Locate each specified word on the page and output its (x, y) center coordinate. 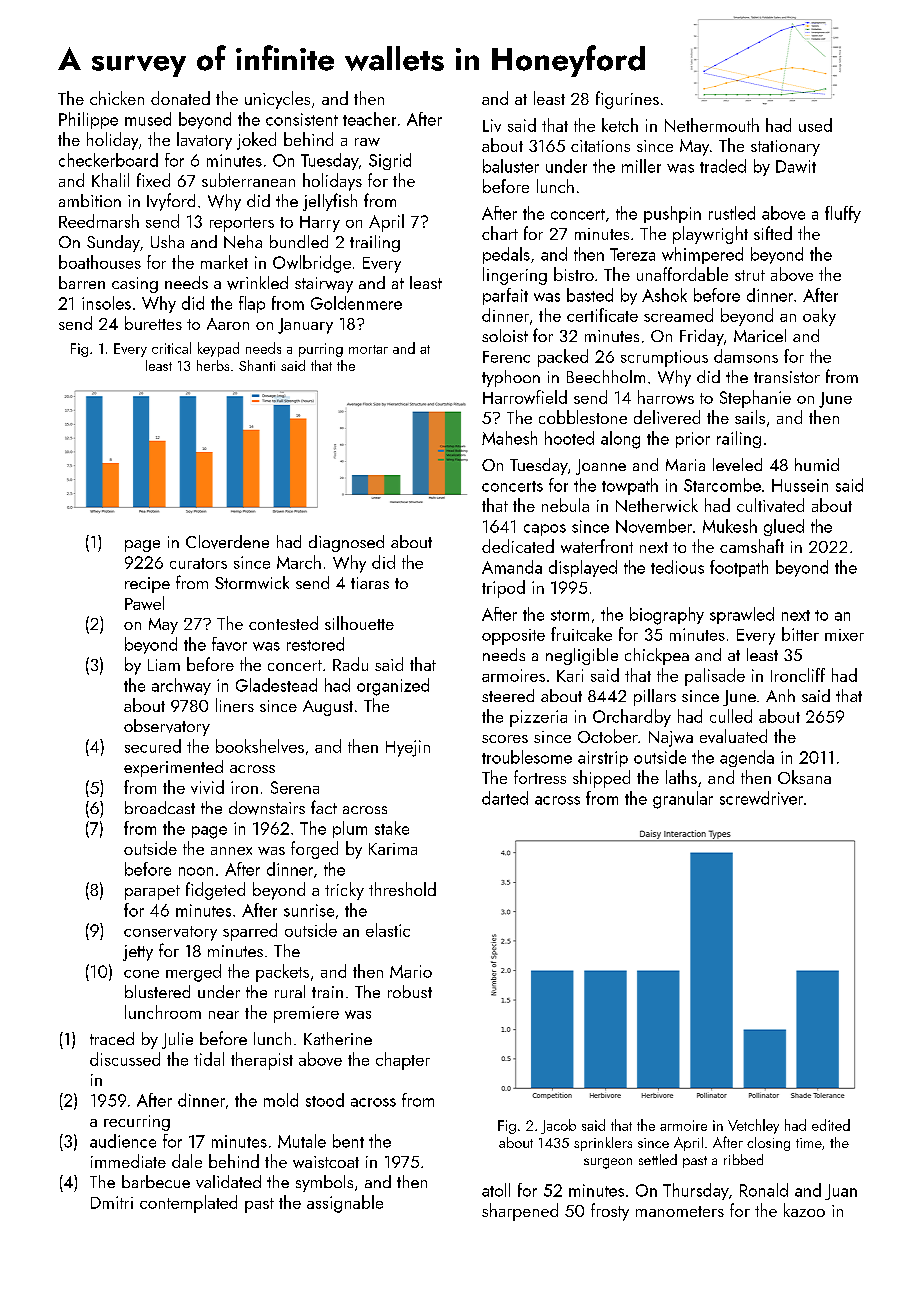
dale (187, 1161)
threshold (402, 889)
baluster (511, 166)
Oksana (804, 777)
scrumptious (664, 358)
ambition (90, 200)
